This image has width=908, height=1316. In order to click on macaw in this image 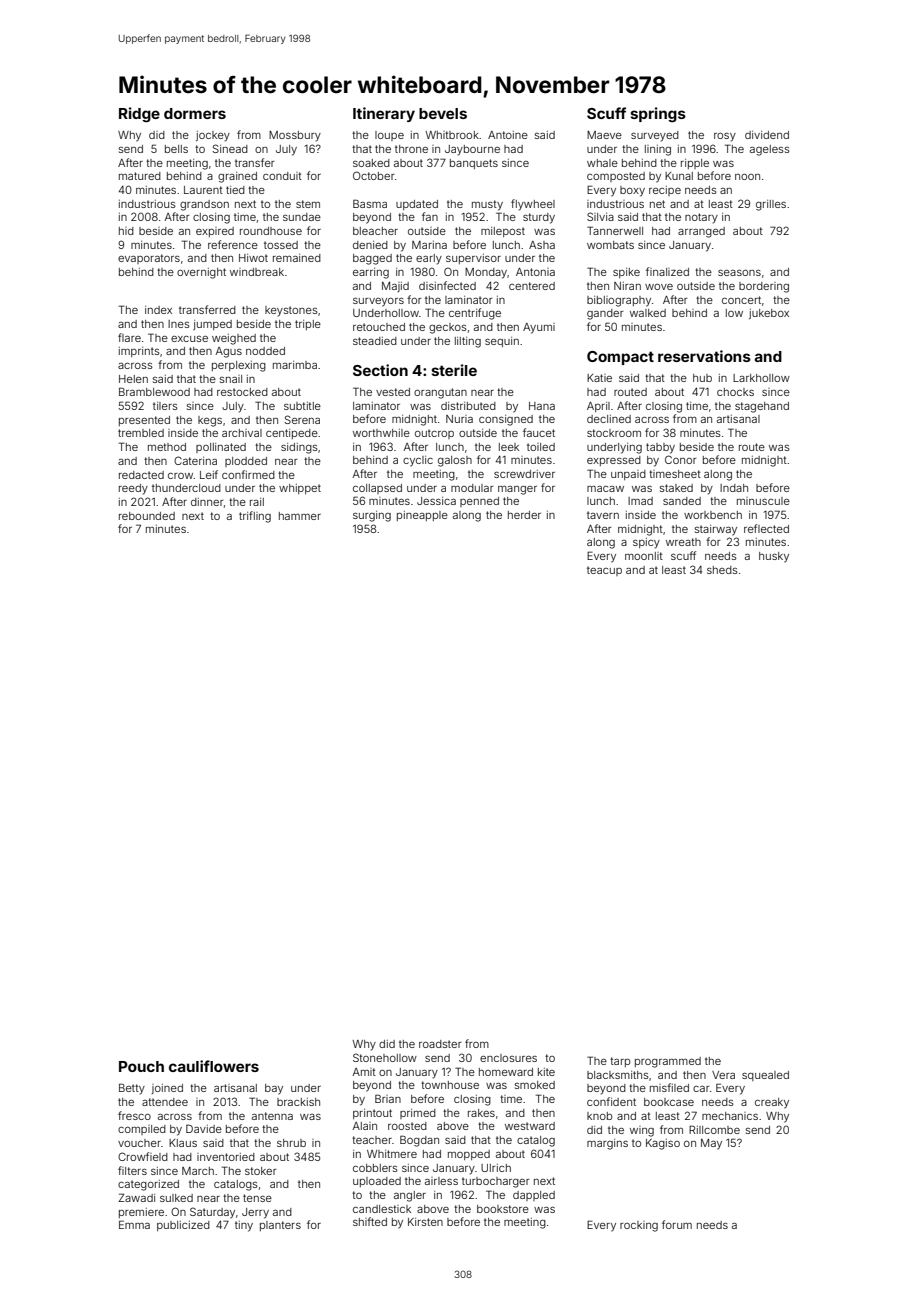, I will do `click(605, 489)`.
